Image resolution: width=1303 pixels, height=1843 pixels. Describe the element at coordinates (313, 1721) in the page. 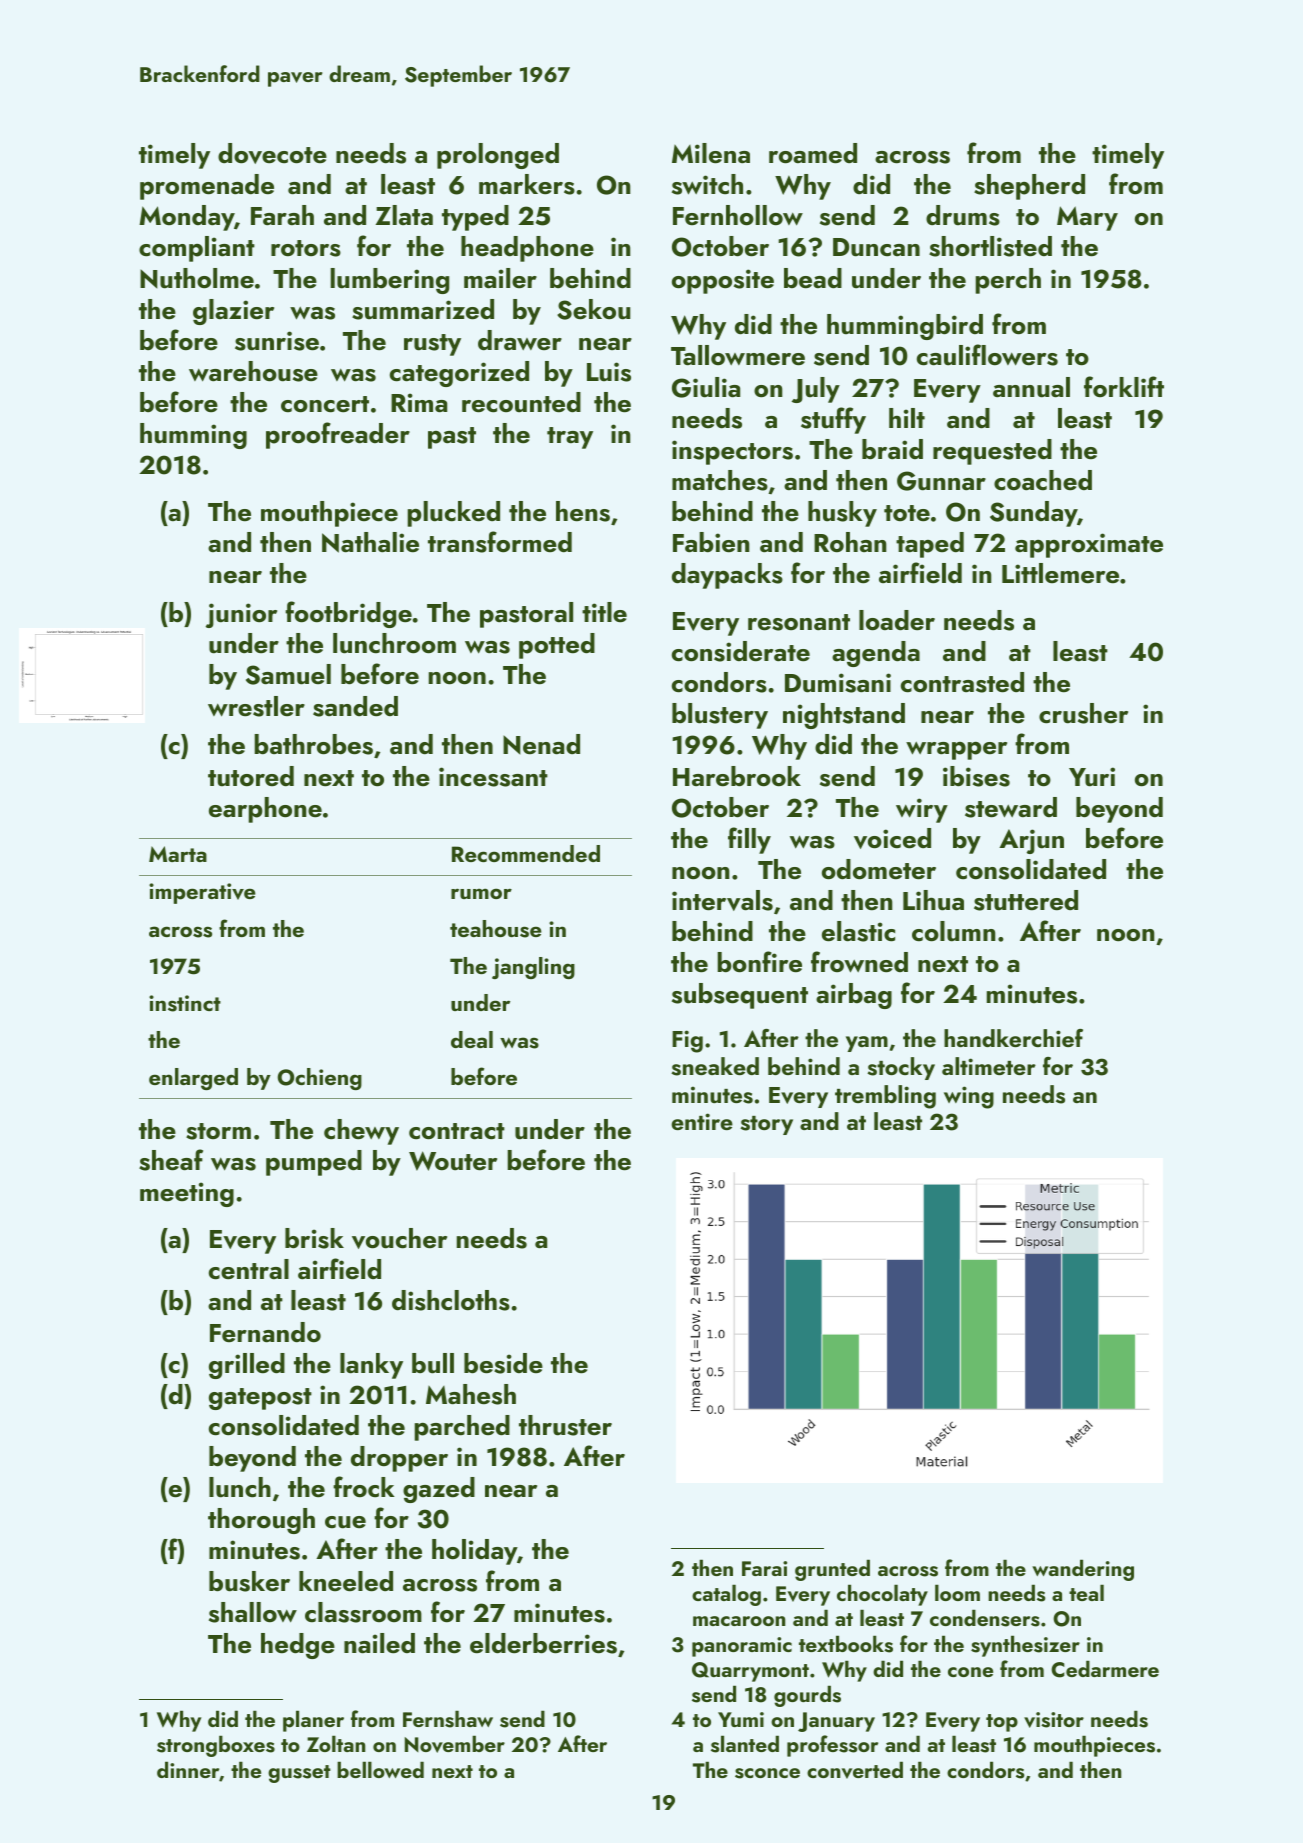

I see `planer` at that location.
